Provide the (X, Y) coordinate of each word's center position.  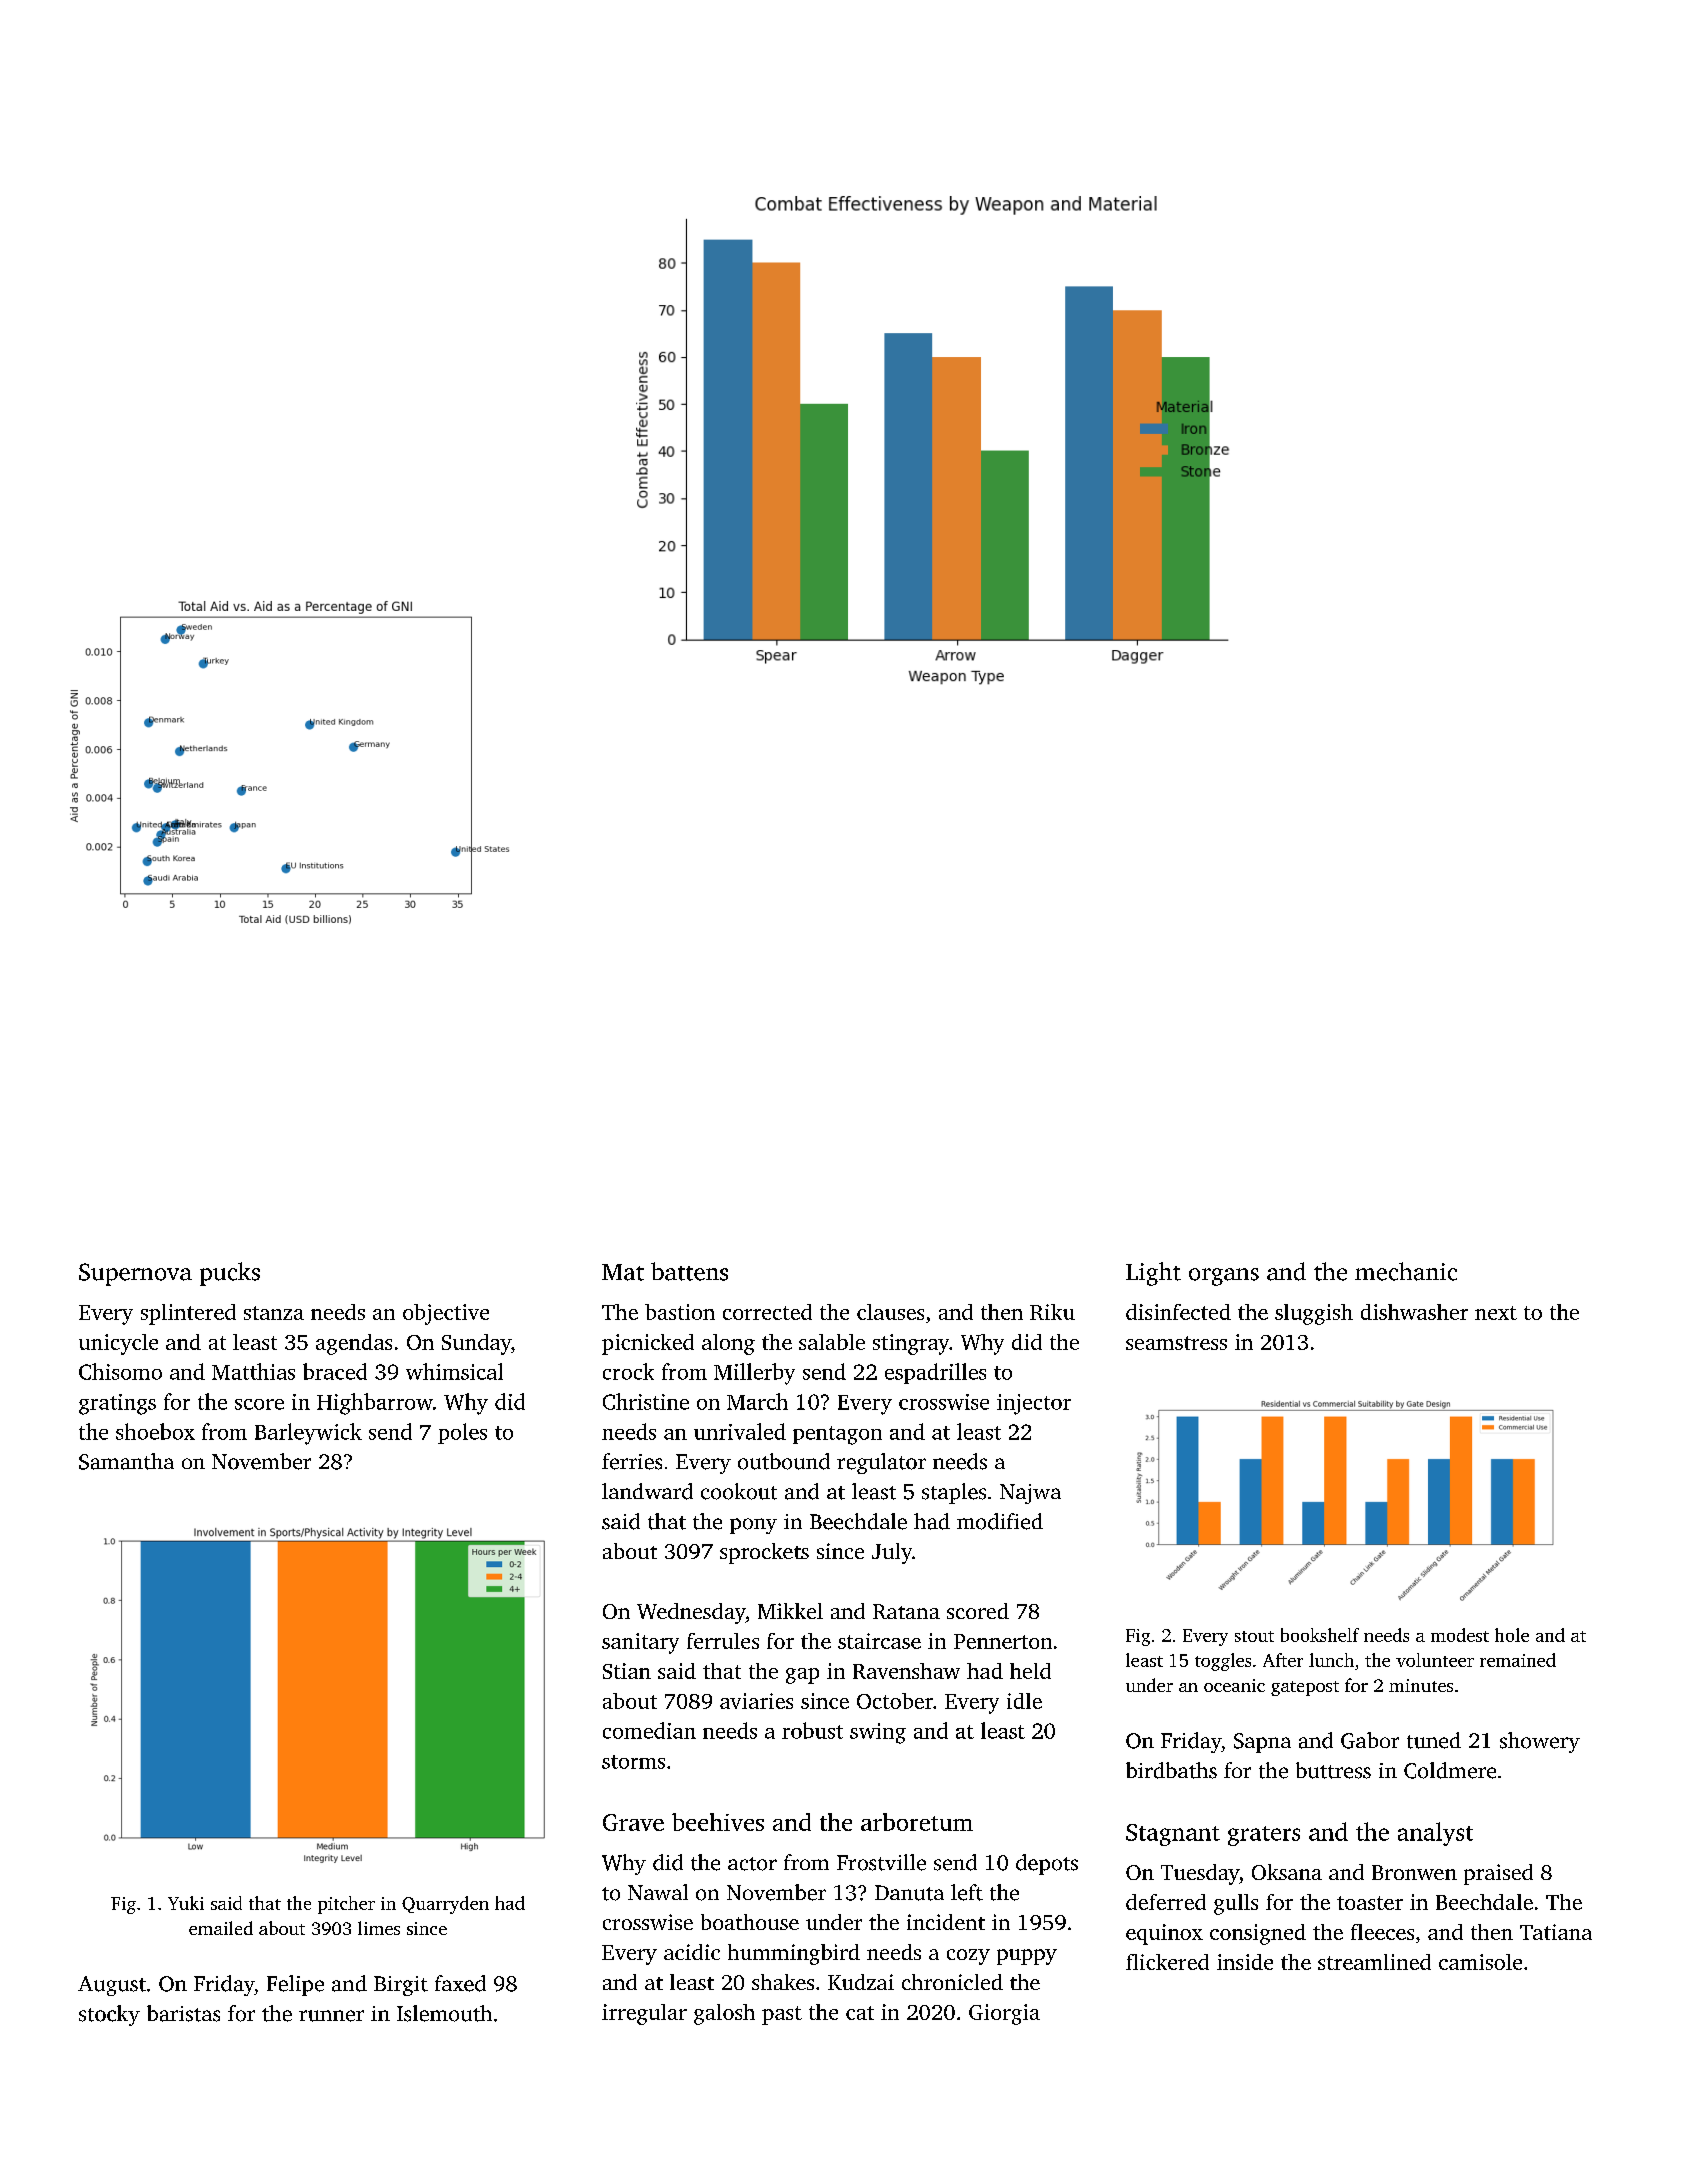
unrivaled (740, 1431)
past (782, 2015)
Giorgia (1004, 2014)
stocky (109, 2015)
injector (1034, 1404)
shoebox (155, 1431)
